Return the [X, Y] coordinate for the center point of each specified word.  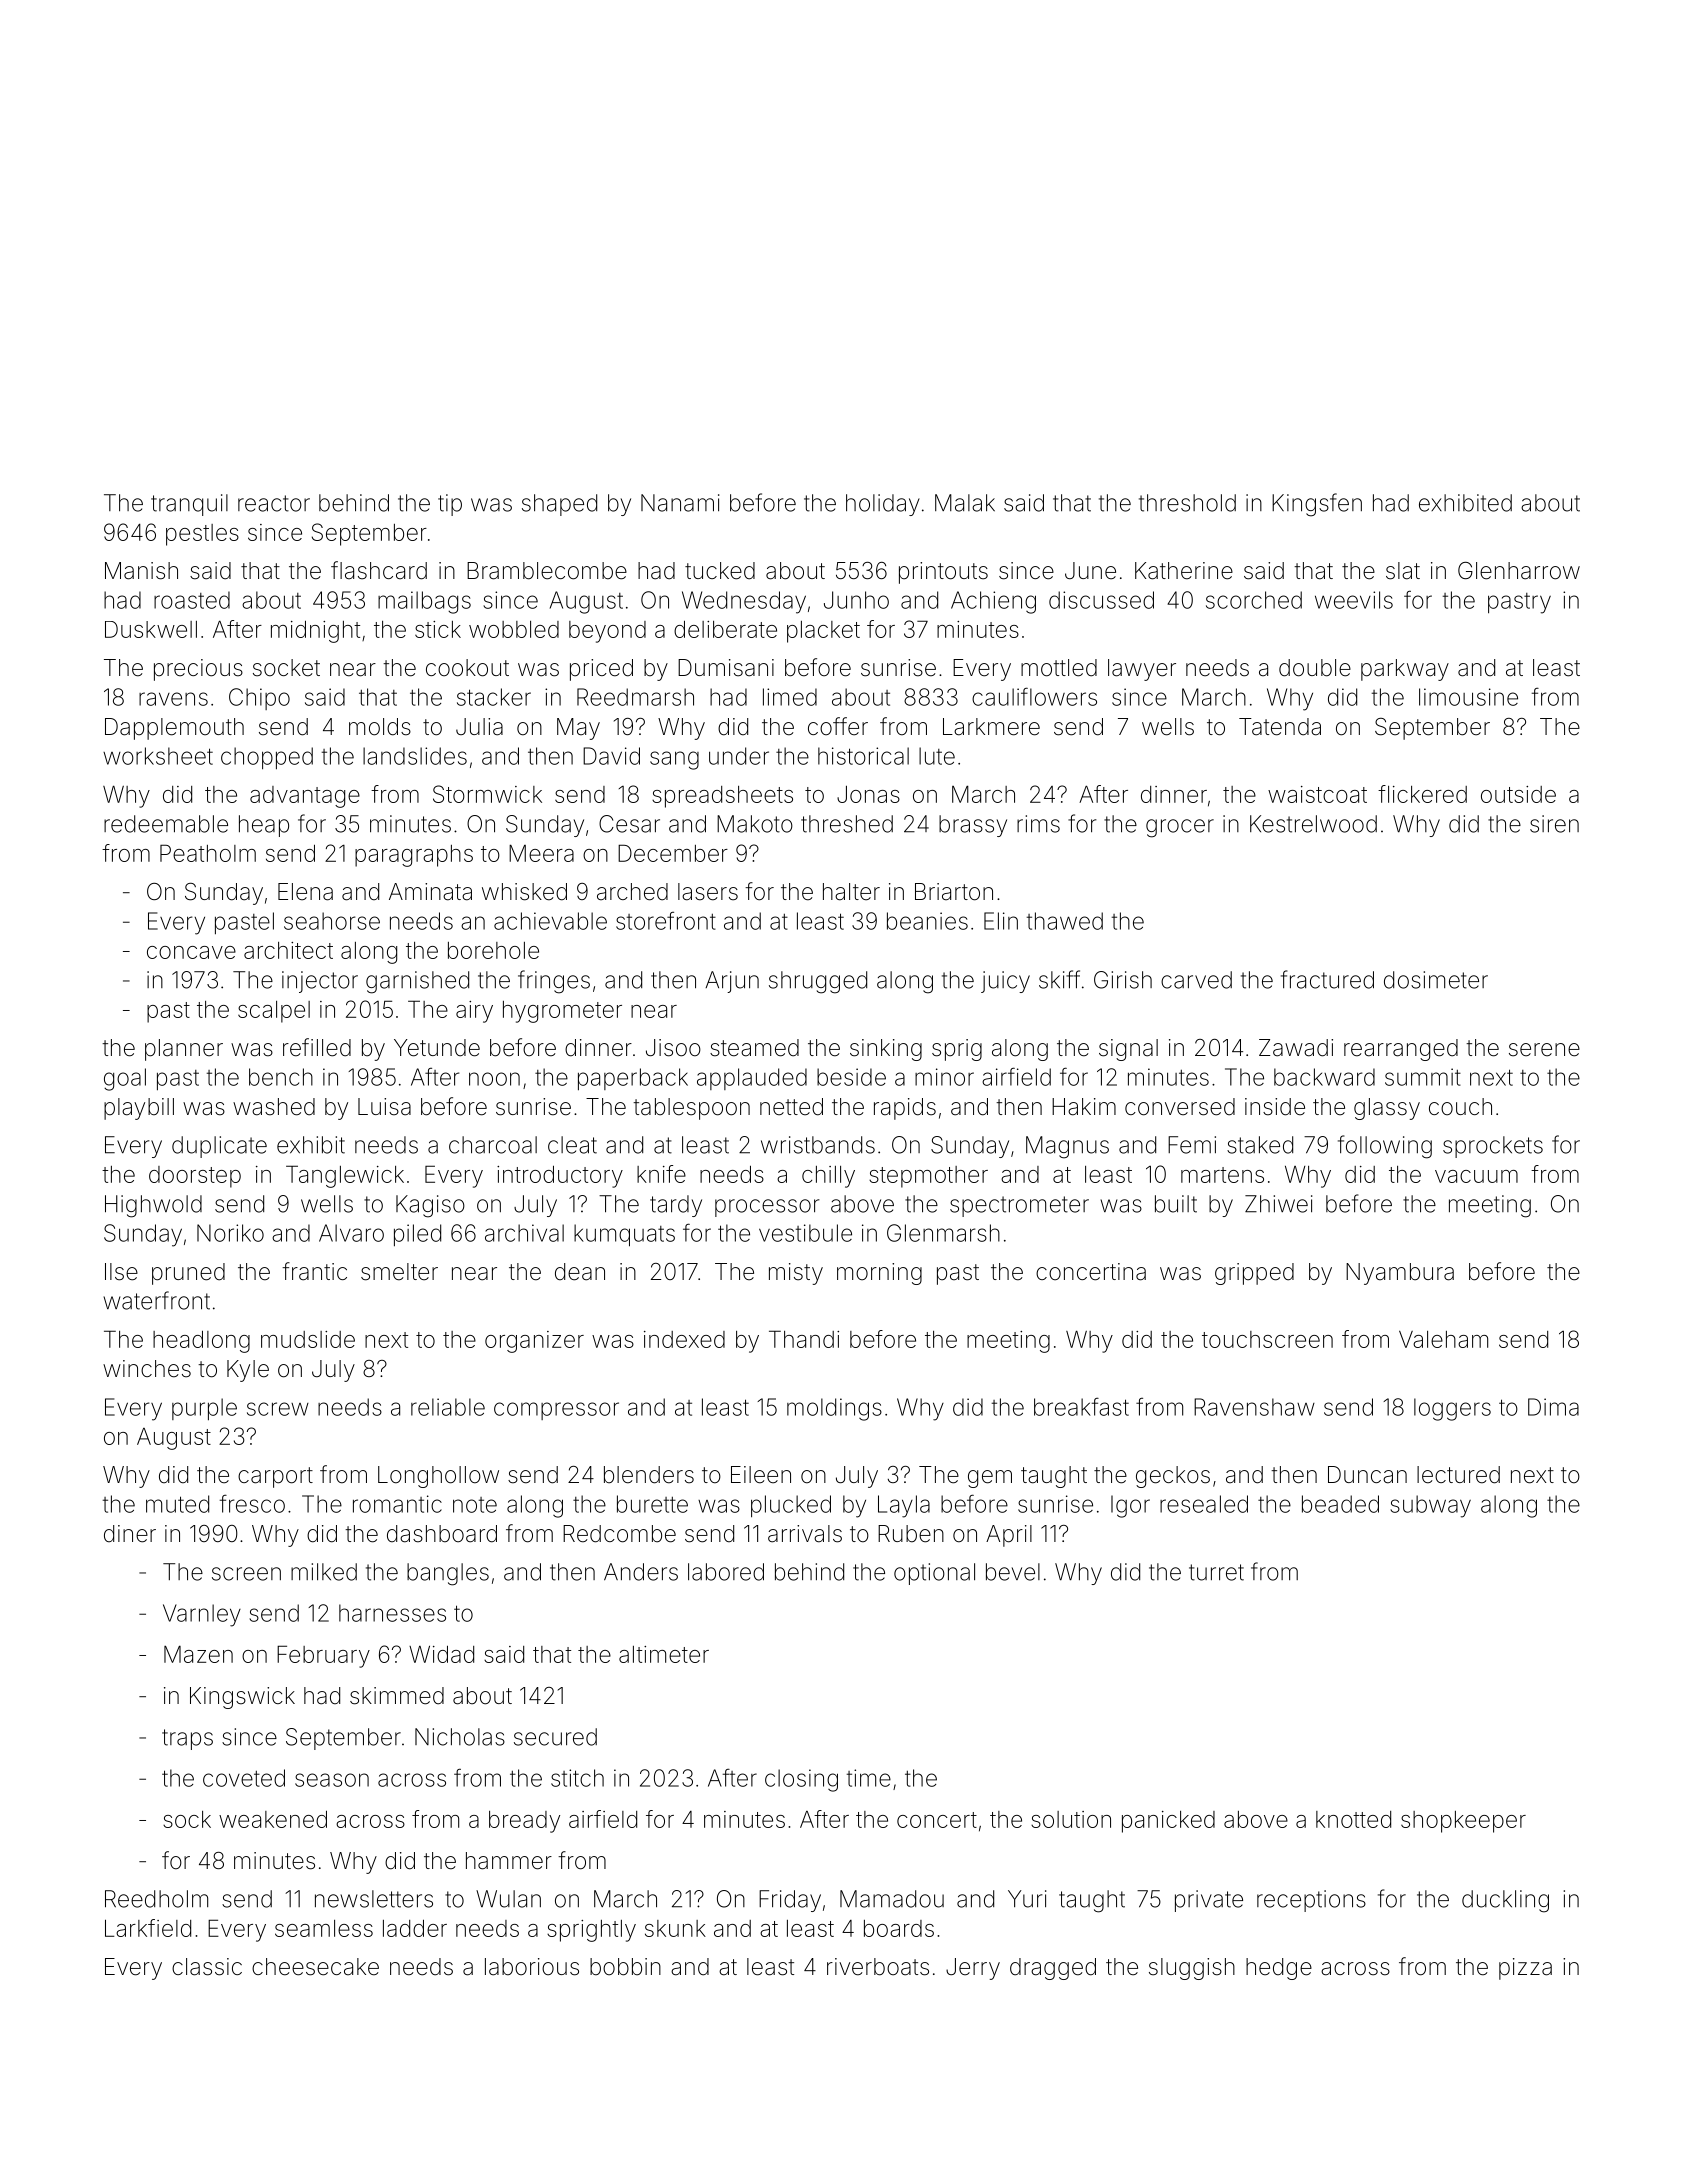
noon [494, 1079]
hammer [509, 1861]
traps [187, 1739]
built [1176, 1204]
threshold [1187, 503]
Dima [1553, 1407]
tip [450, 505]
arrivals [805, 1534]
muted [177, 1504]
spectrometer [1019, 1206]
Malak [965, 503]
